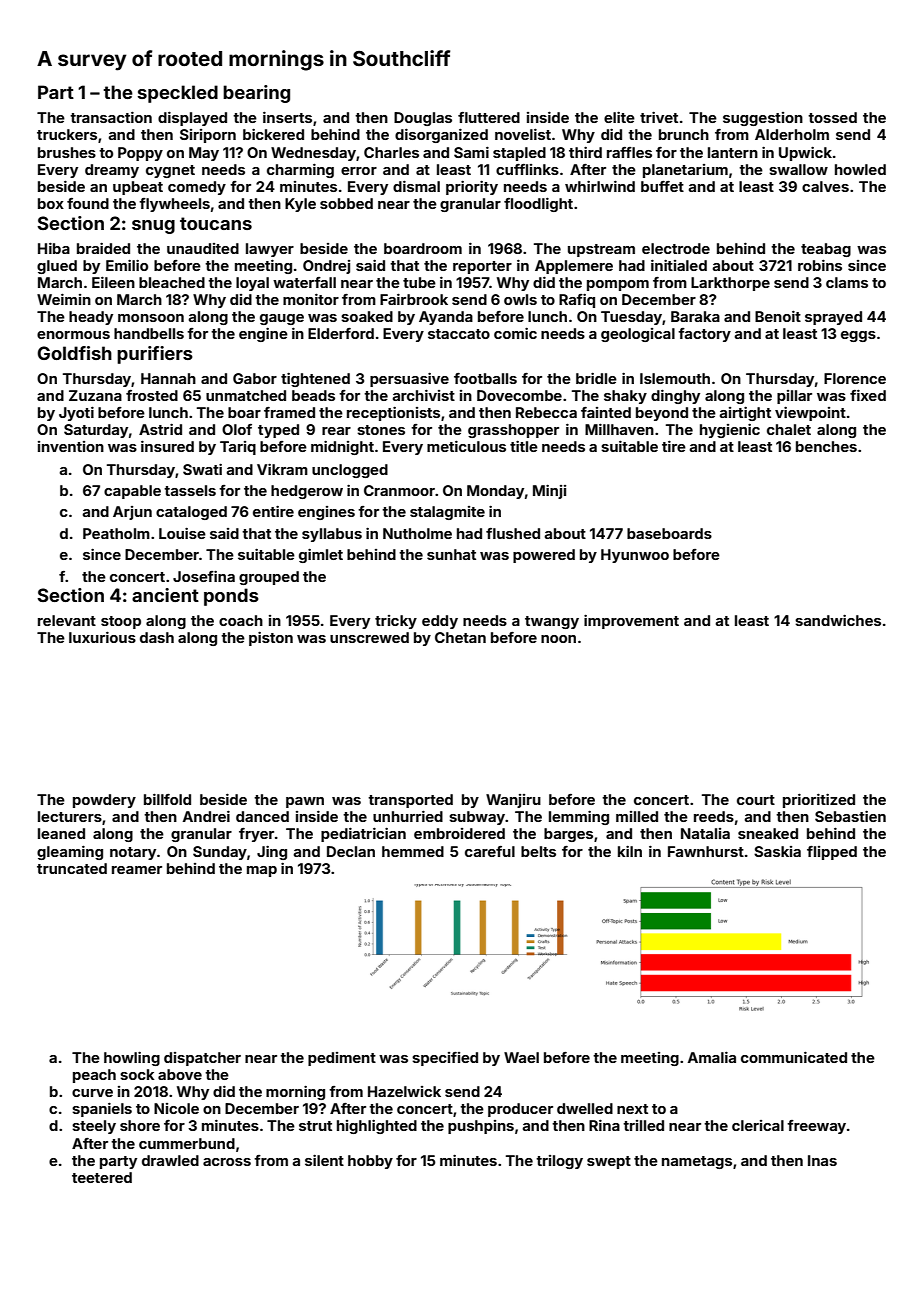 Image resolution: width=924 pixels, height=1308 pixels. Describe the element at coordinates (246, 395) in the image. I see `unmatched` at that location.
